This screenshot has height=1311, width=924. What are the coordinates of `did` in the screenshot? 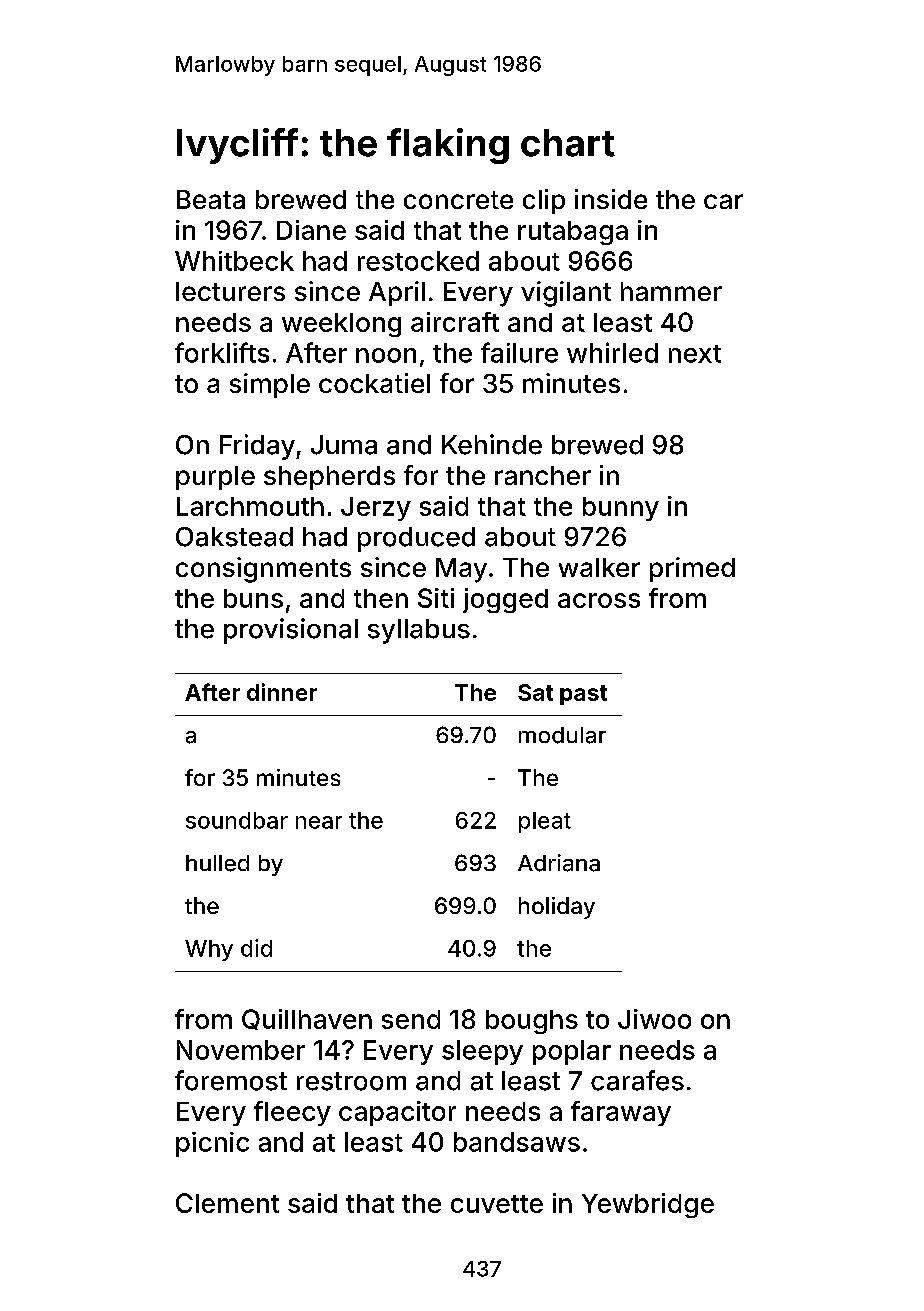 It's located at (256, 948).
